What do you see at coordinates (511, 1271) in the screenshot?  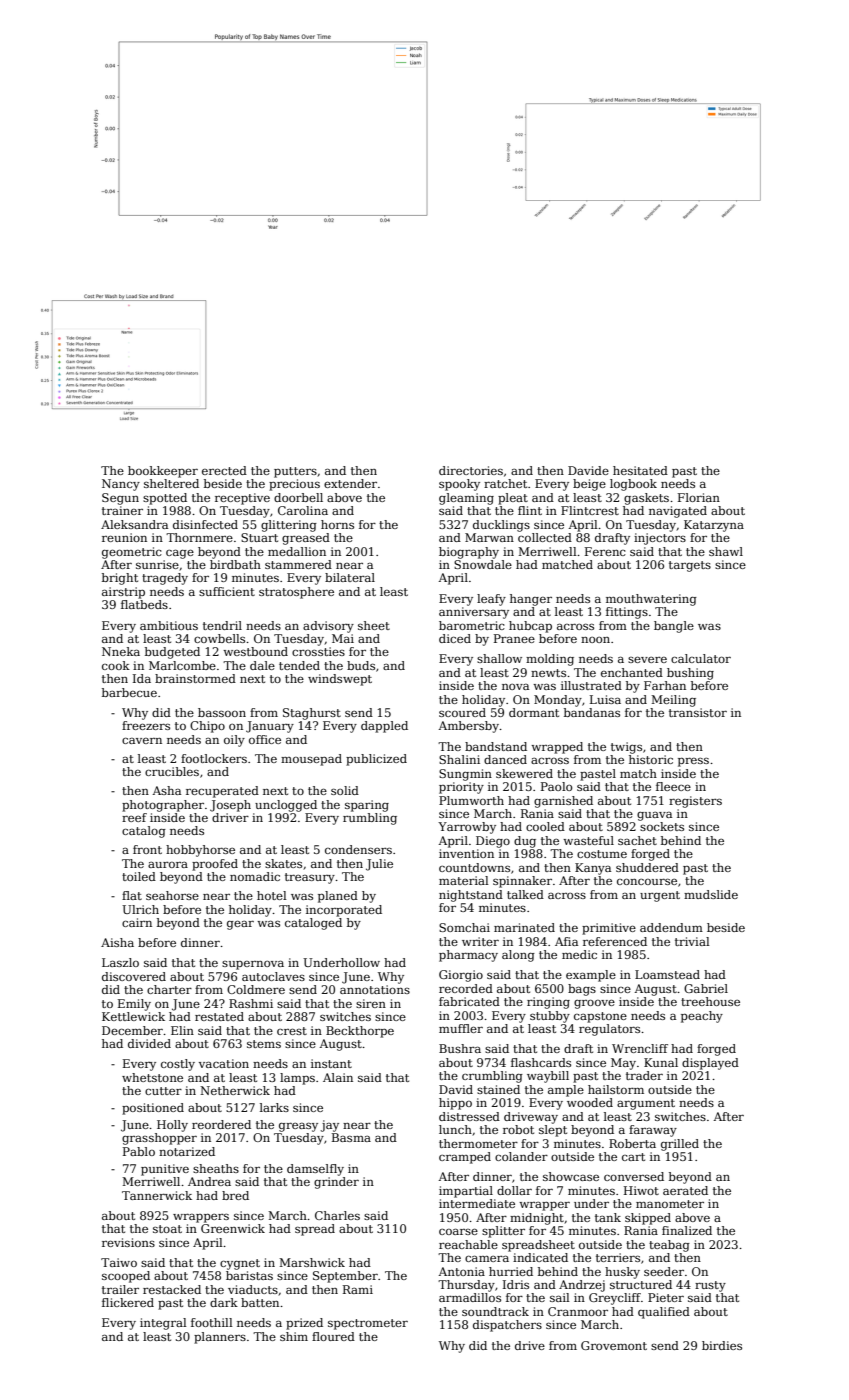 I see `hurried` at bounding box center [511, 1271].
